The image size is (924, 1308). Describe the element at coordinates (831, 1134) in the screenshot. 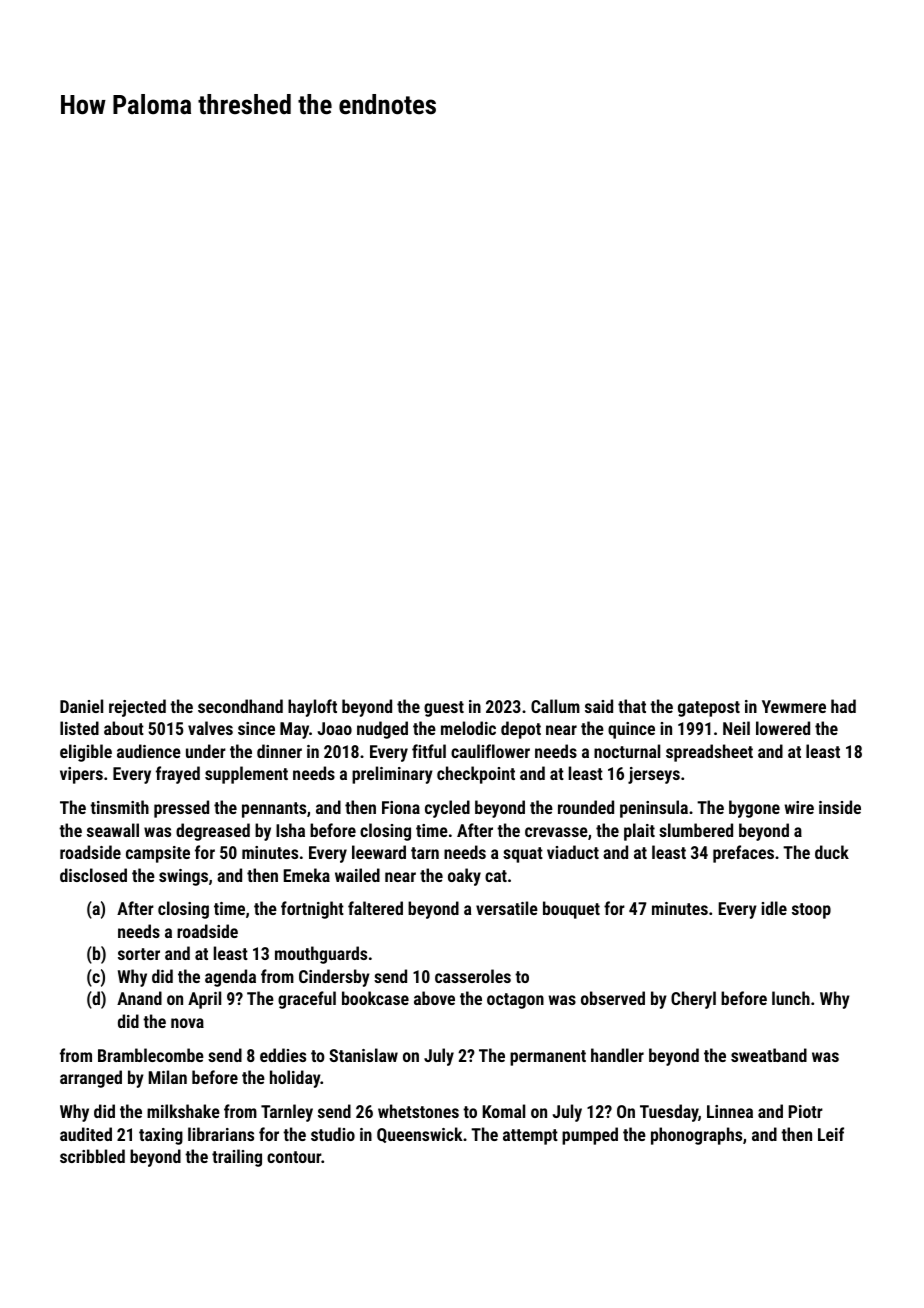

I see `Leif` at that location.
